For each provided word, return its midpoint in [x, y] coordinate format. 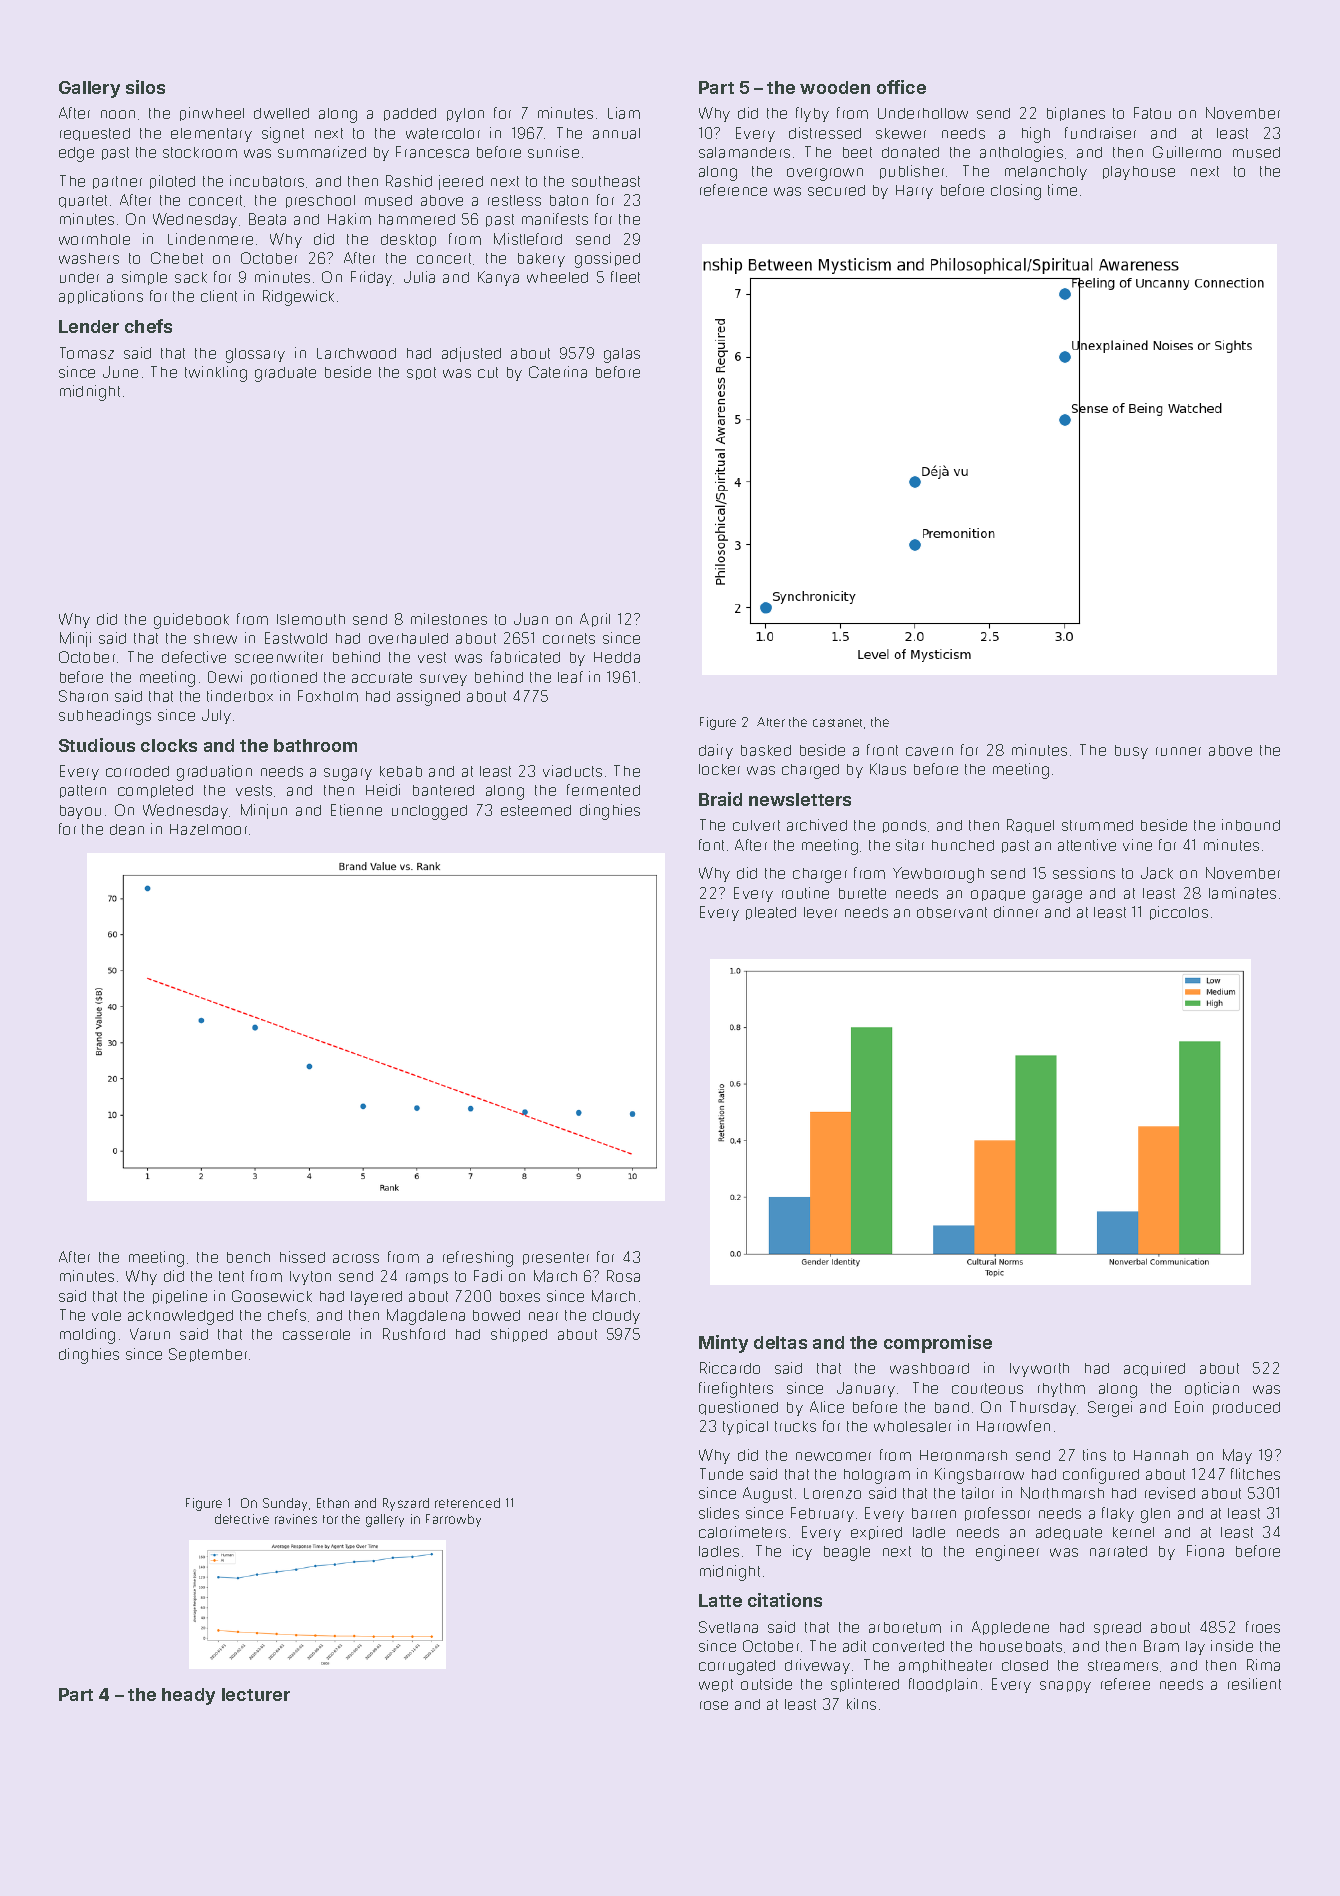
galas [622, 355]
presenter [556, 1258]
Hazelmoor [208, 829]
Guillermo [1187, 152]
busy [1131, 752]
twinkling [216, 374]
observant [952, 912]
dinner [1016, 912]
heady [188, 1696]
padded [410, 114]
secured [836, 190]
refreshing [478, 1259]
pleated [771, 913]
